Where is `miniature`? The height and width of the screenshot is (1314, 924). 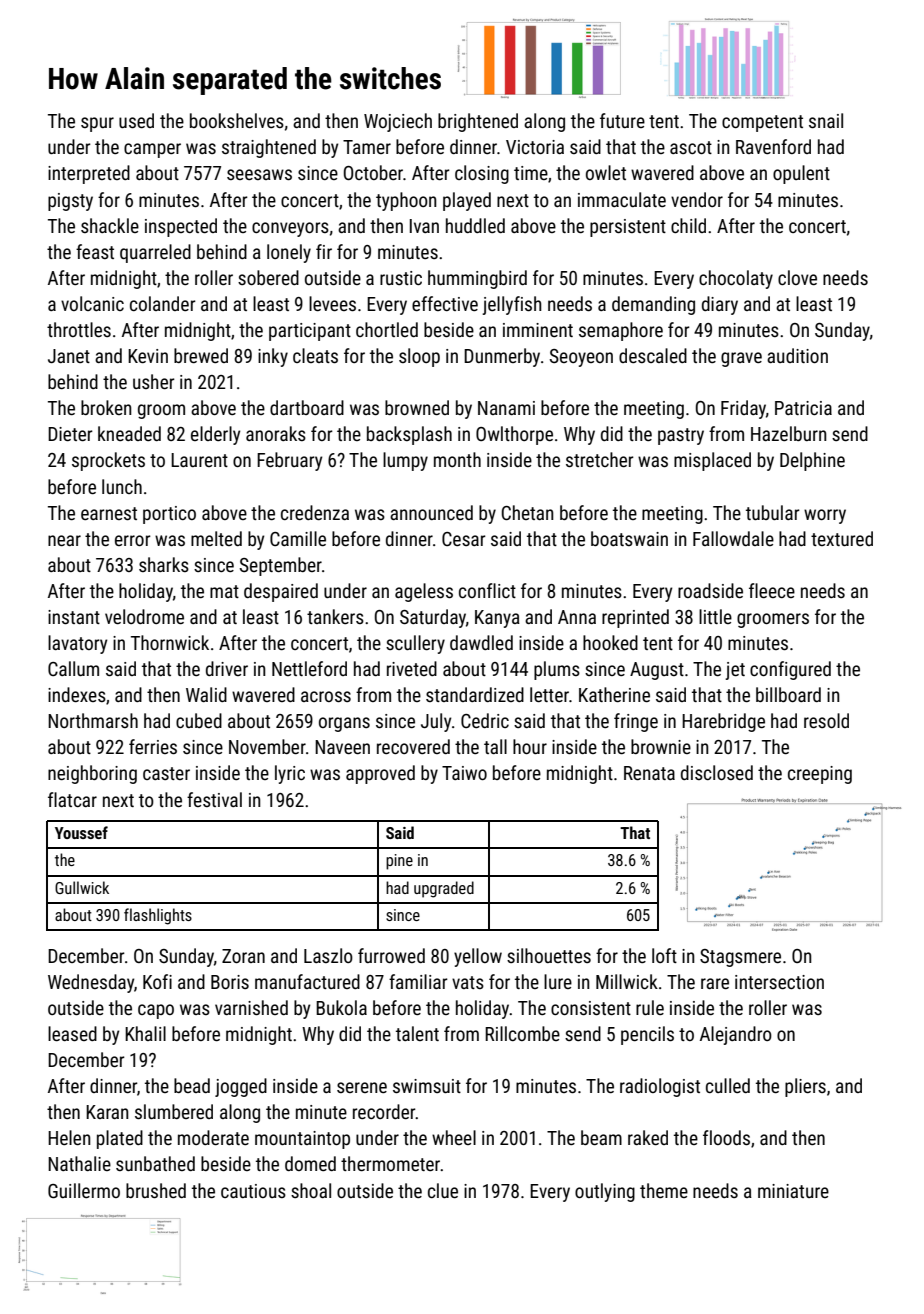
miniature is located at coordinates (793, 1191).
